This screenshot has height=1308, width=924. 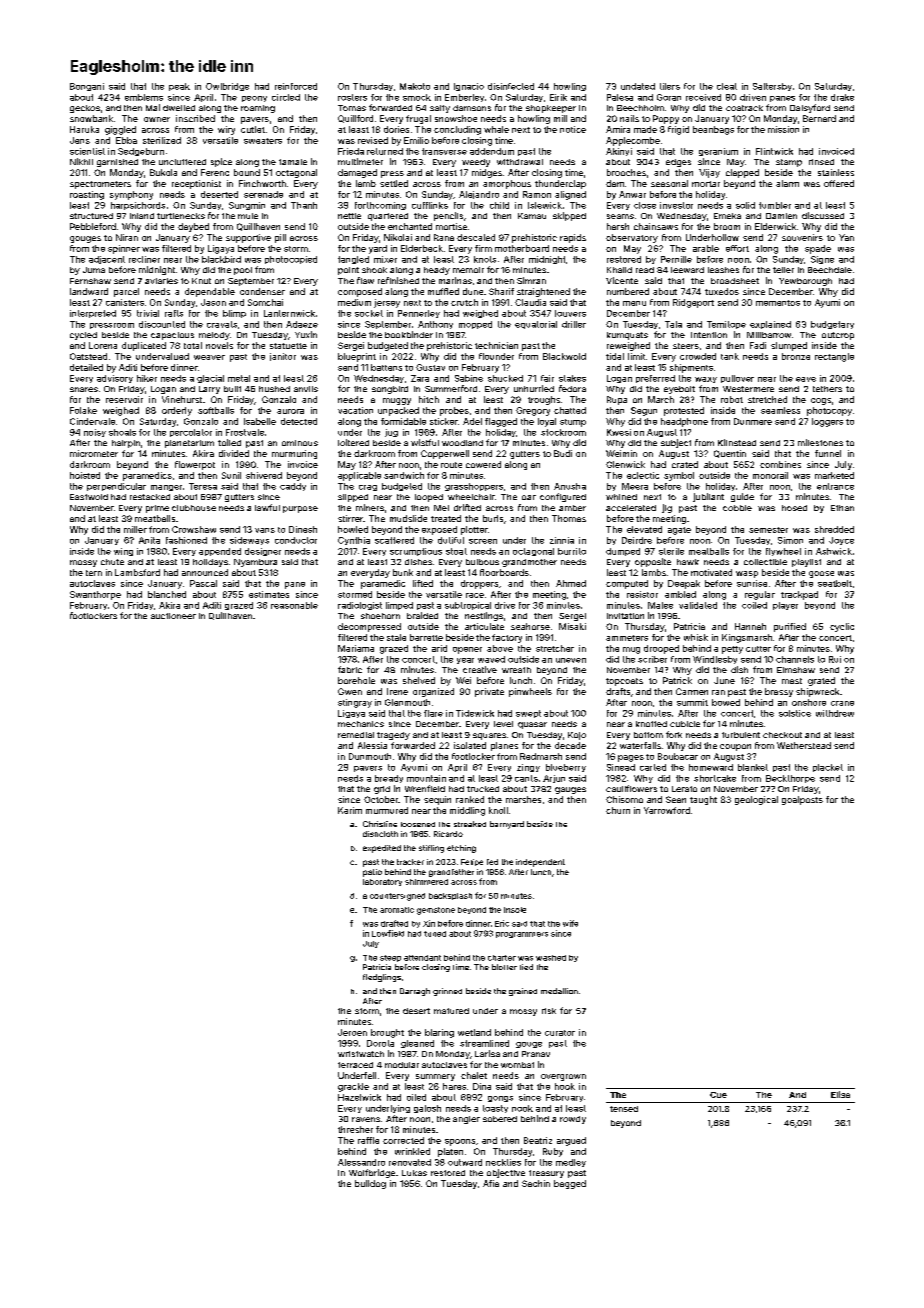 What do you see at coordinates (570, 923) in the screenshot?
I see `wife` at bounding box center [570, 923].
